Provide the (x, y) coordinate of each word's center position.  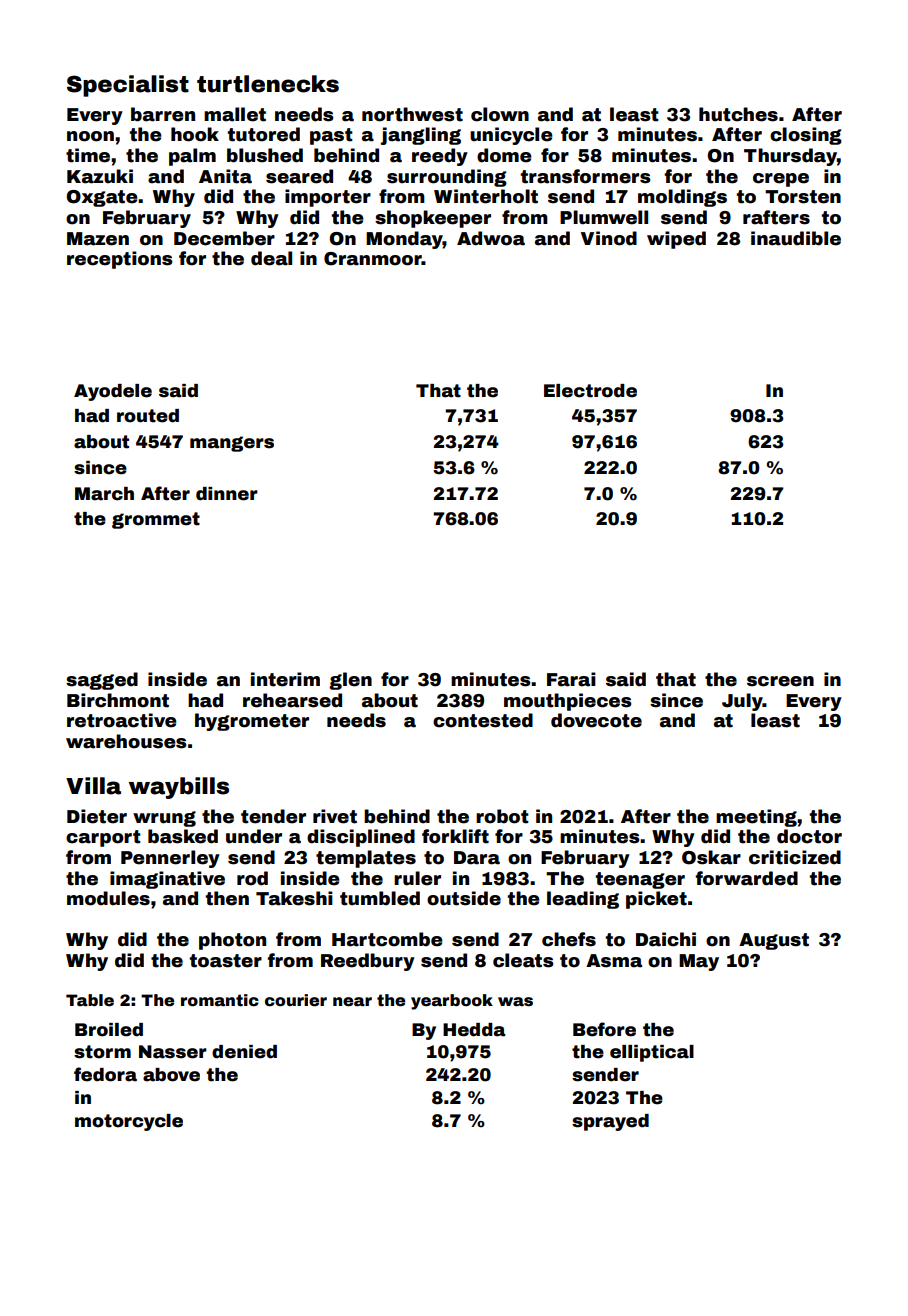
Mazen (98, 239)
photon (232, 941)
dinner (227, 494)
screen (780, 681)
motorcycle (129, 1122)
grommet (156, 520)
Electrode (590, 391)
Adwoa (491, 238)
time (88, 155)
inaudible (796, 238)
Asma (614, 961)
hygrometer (252, 722)
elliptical (652, 1053)
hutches (738, 114)
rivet (335, 816)
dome (504, 155)
